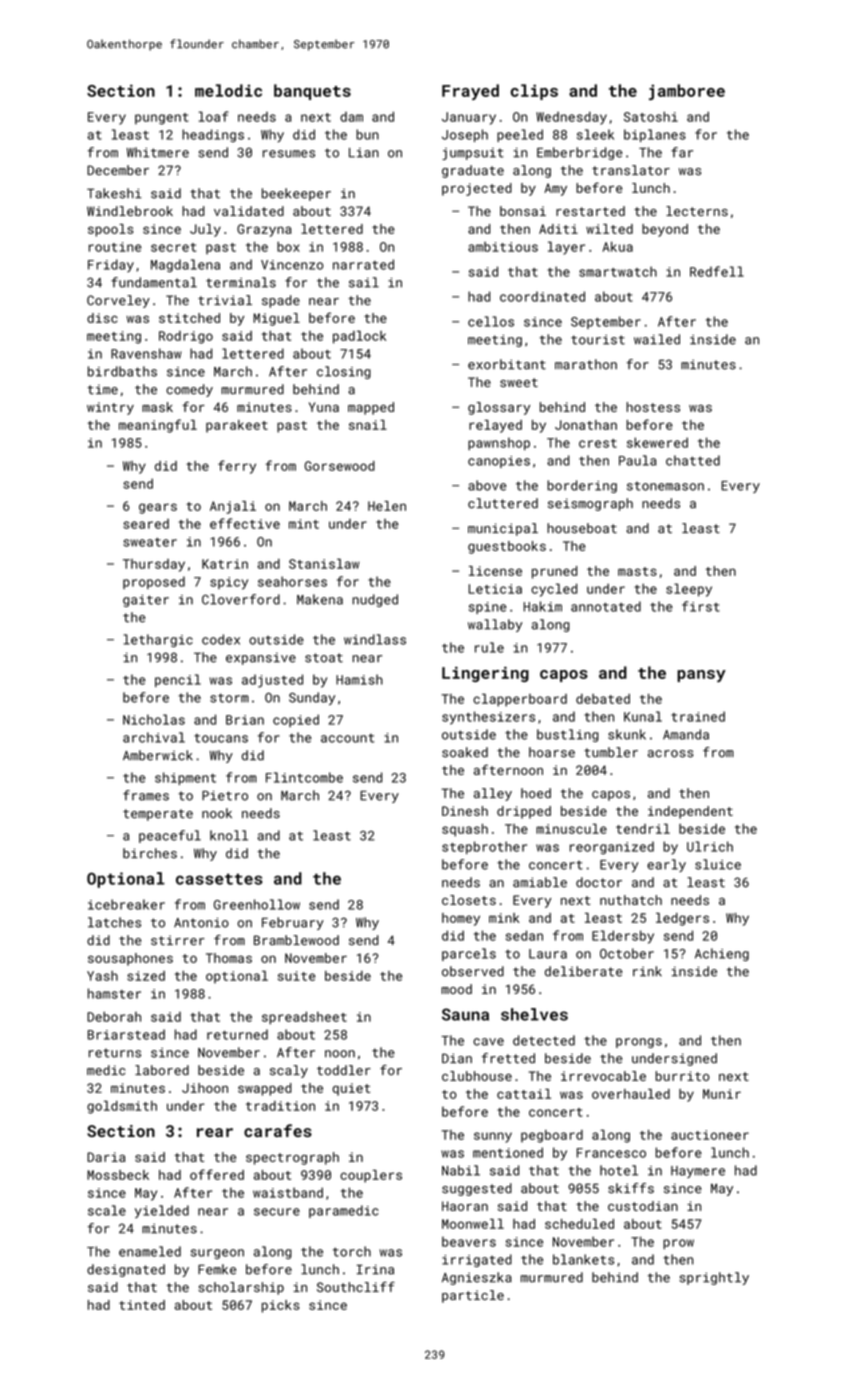  I want to click on Hamish, so click(359, 679).
